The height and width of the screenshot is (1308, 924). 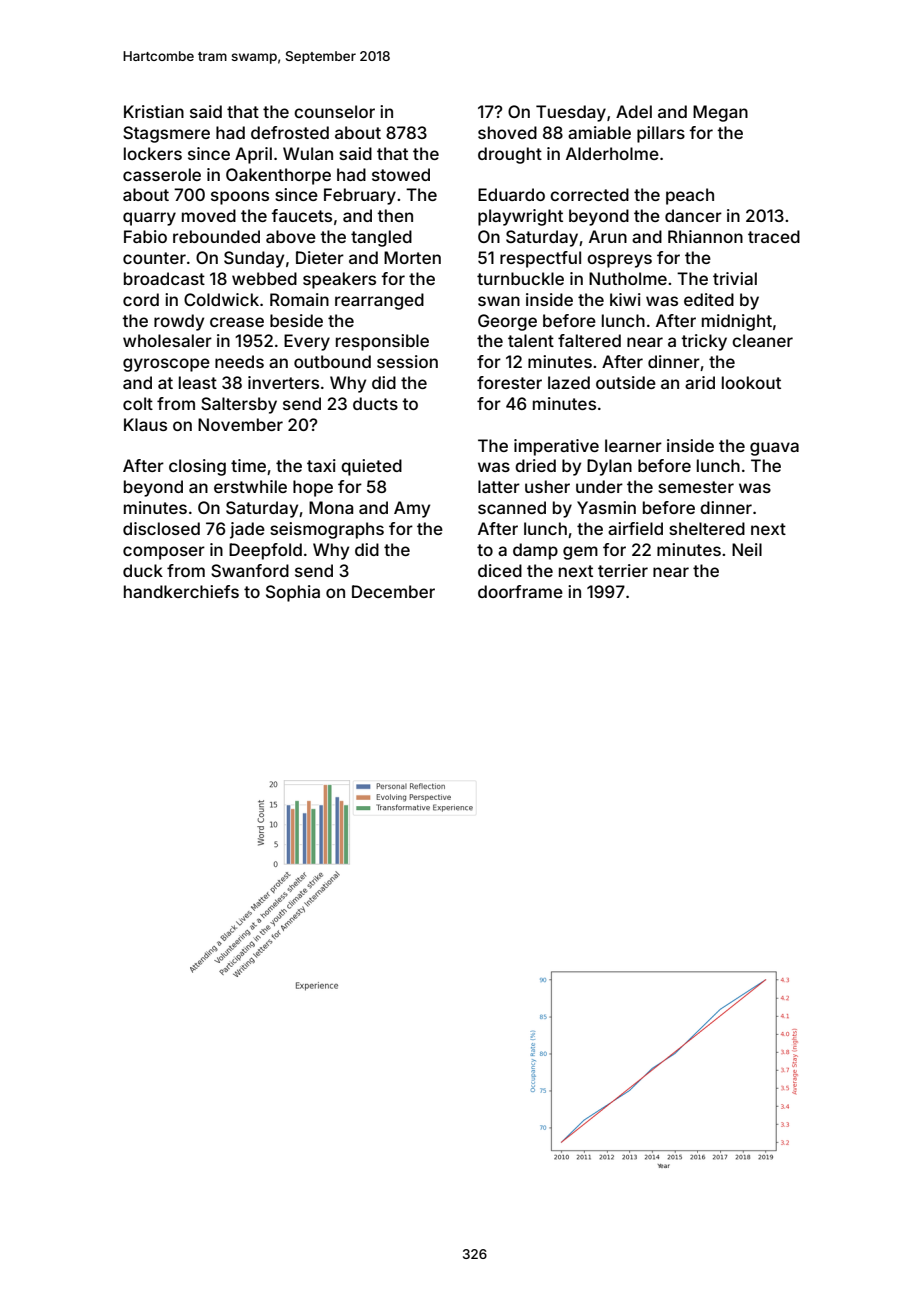 I want to click on gyroscope, so click(x=166, y=365).
